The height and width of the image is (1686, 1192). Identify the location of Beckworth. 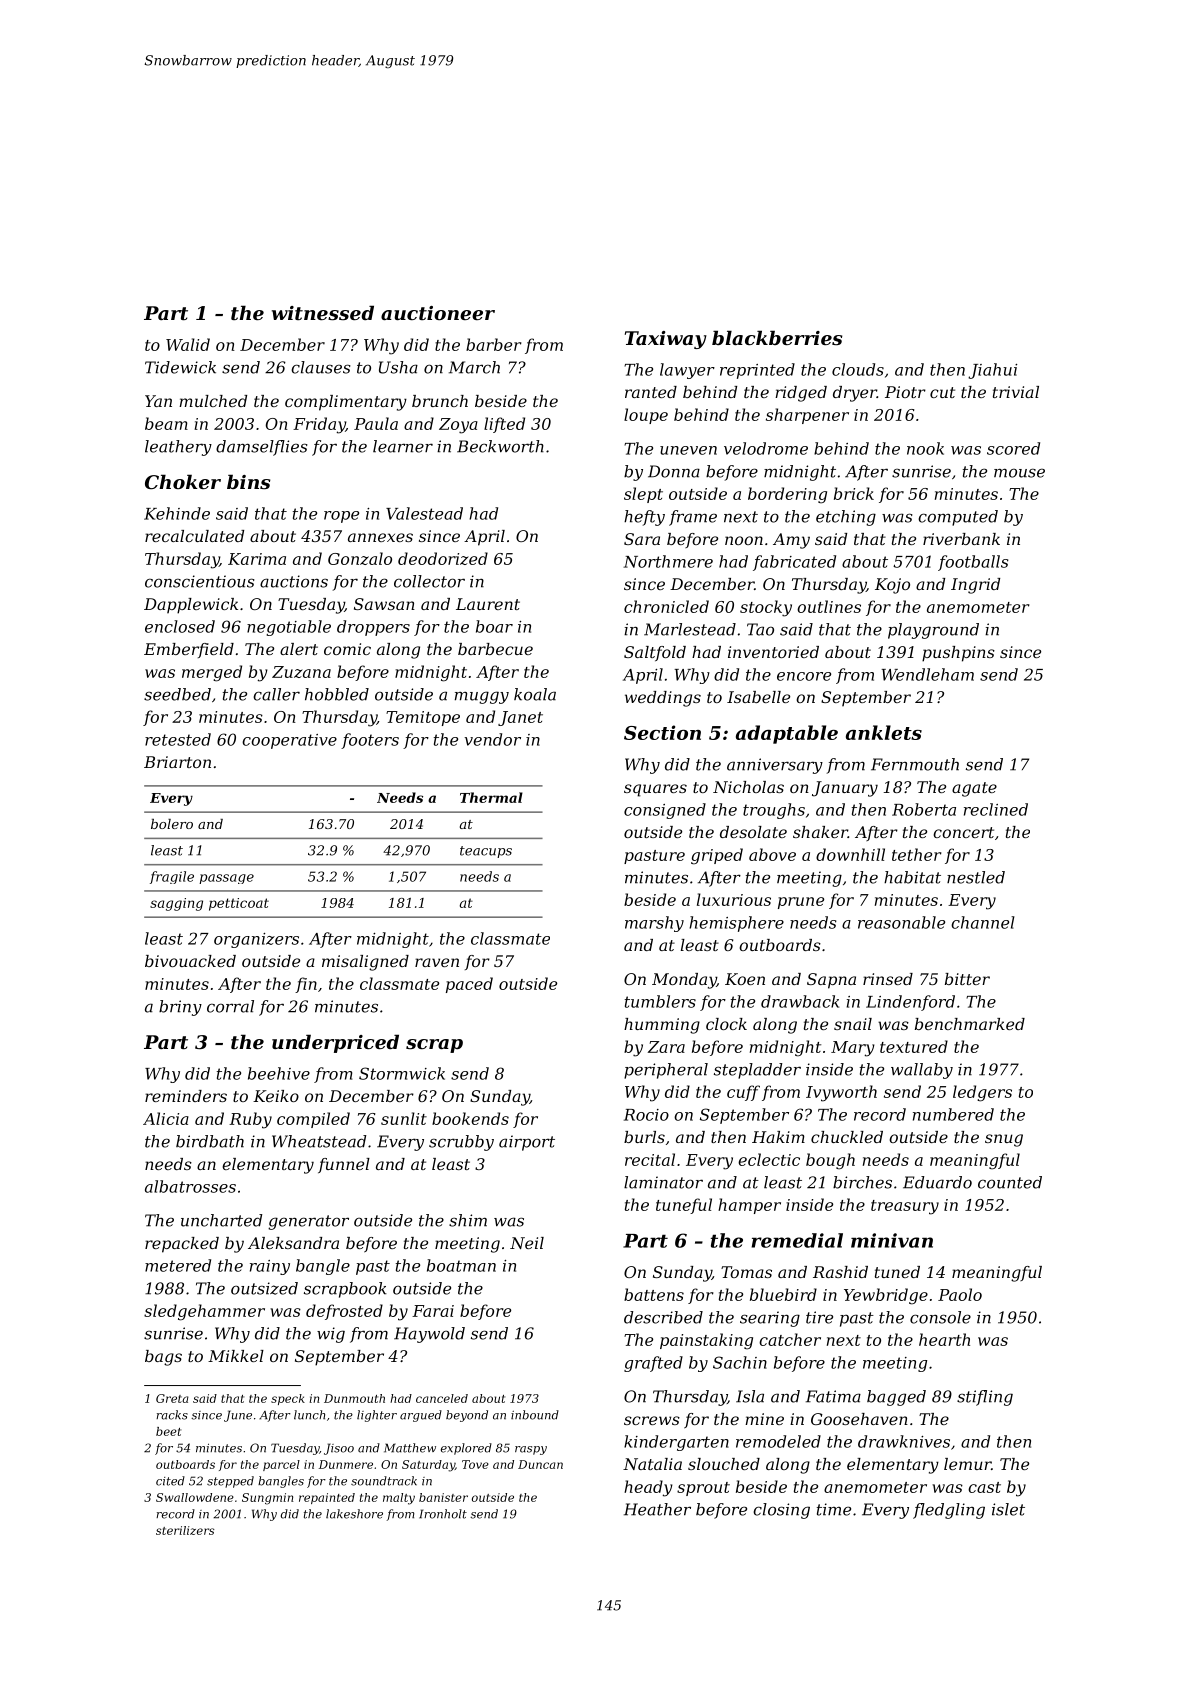
(500, 446).
